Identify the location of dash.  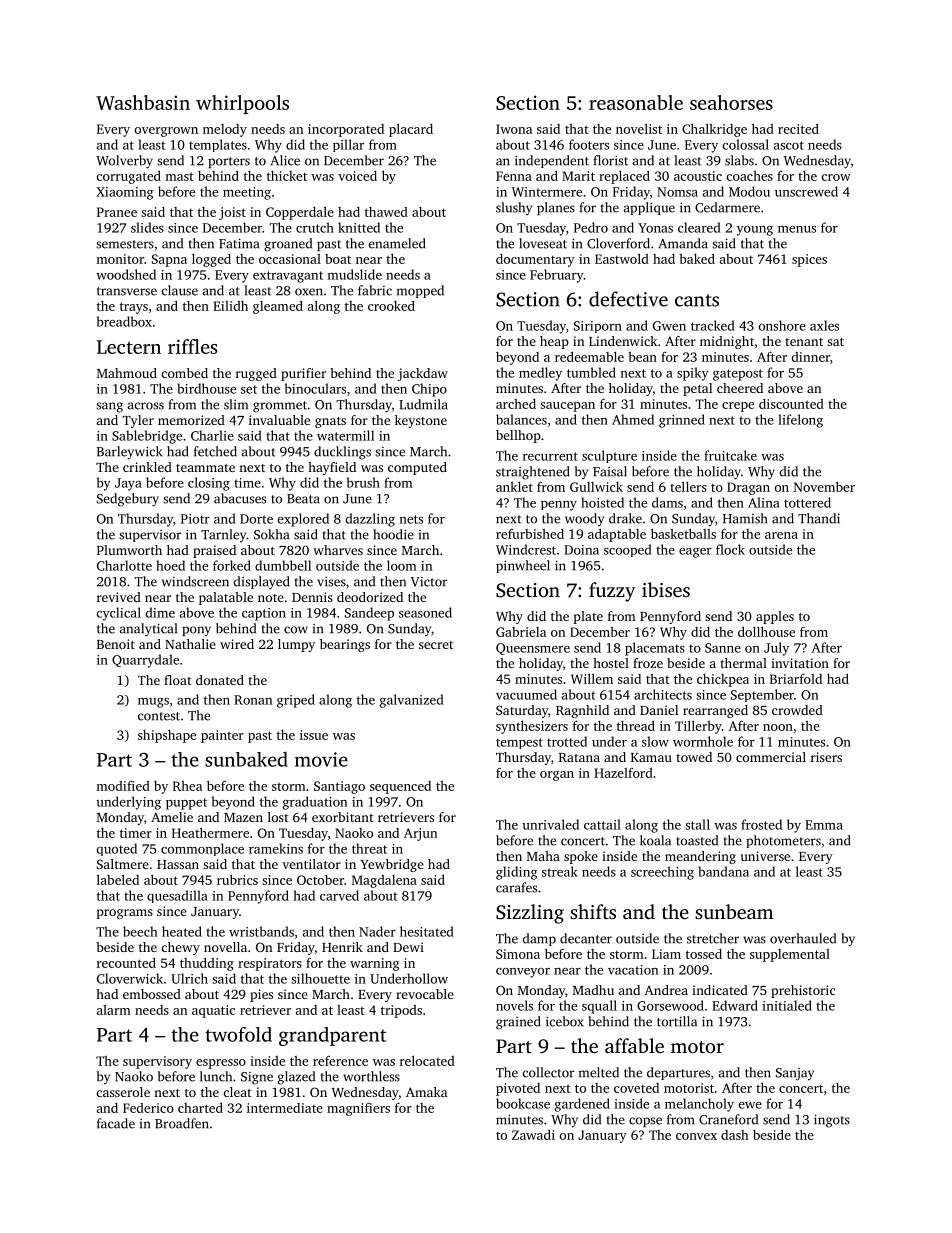
(735, 1135).
